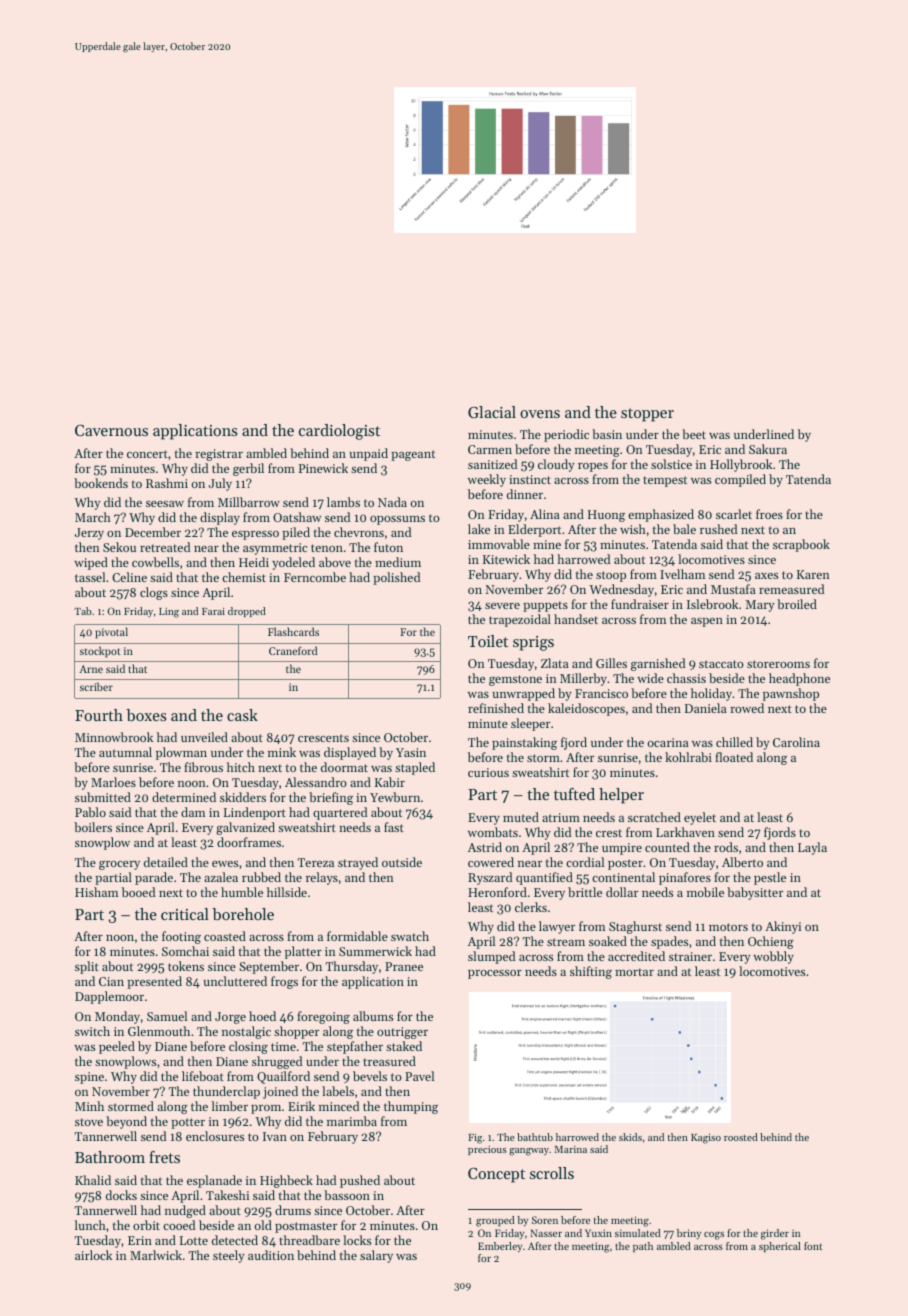 This page has width=908, height=1316. I want to click on airlock, so click(93, 1255).
